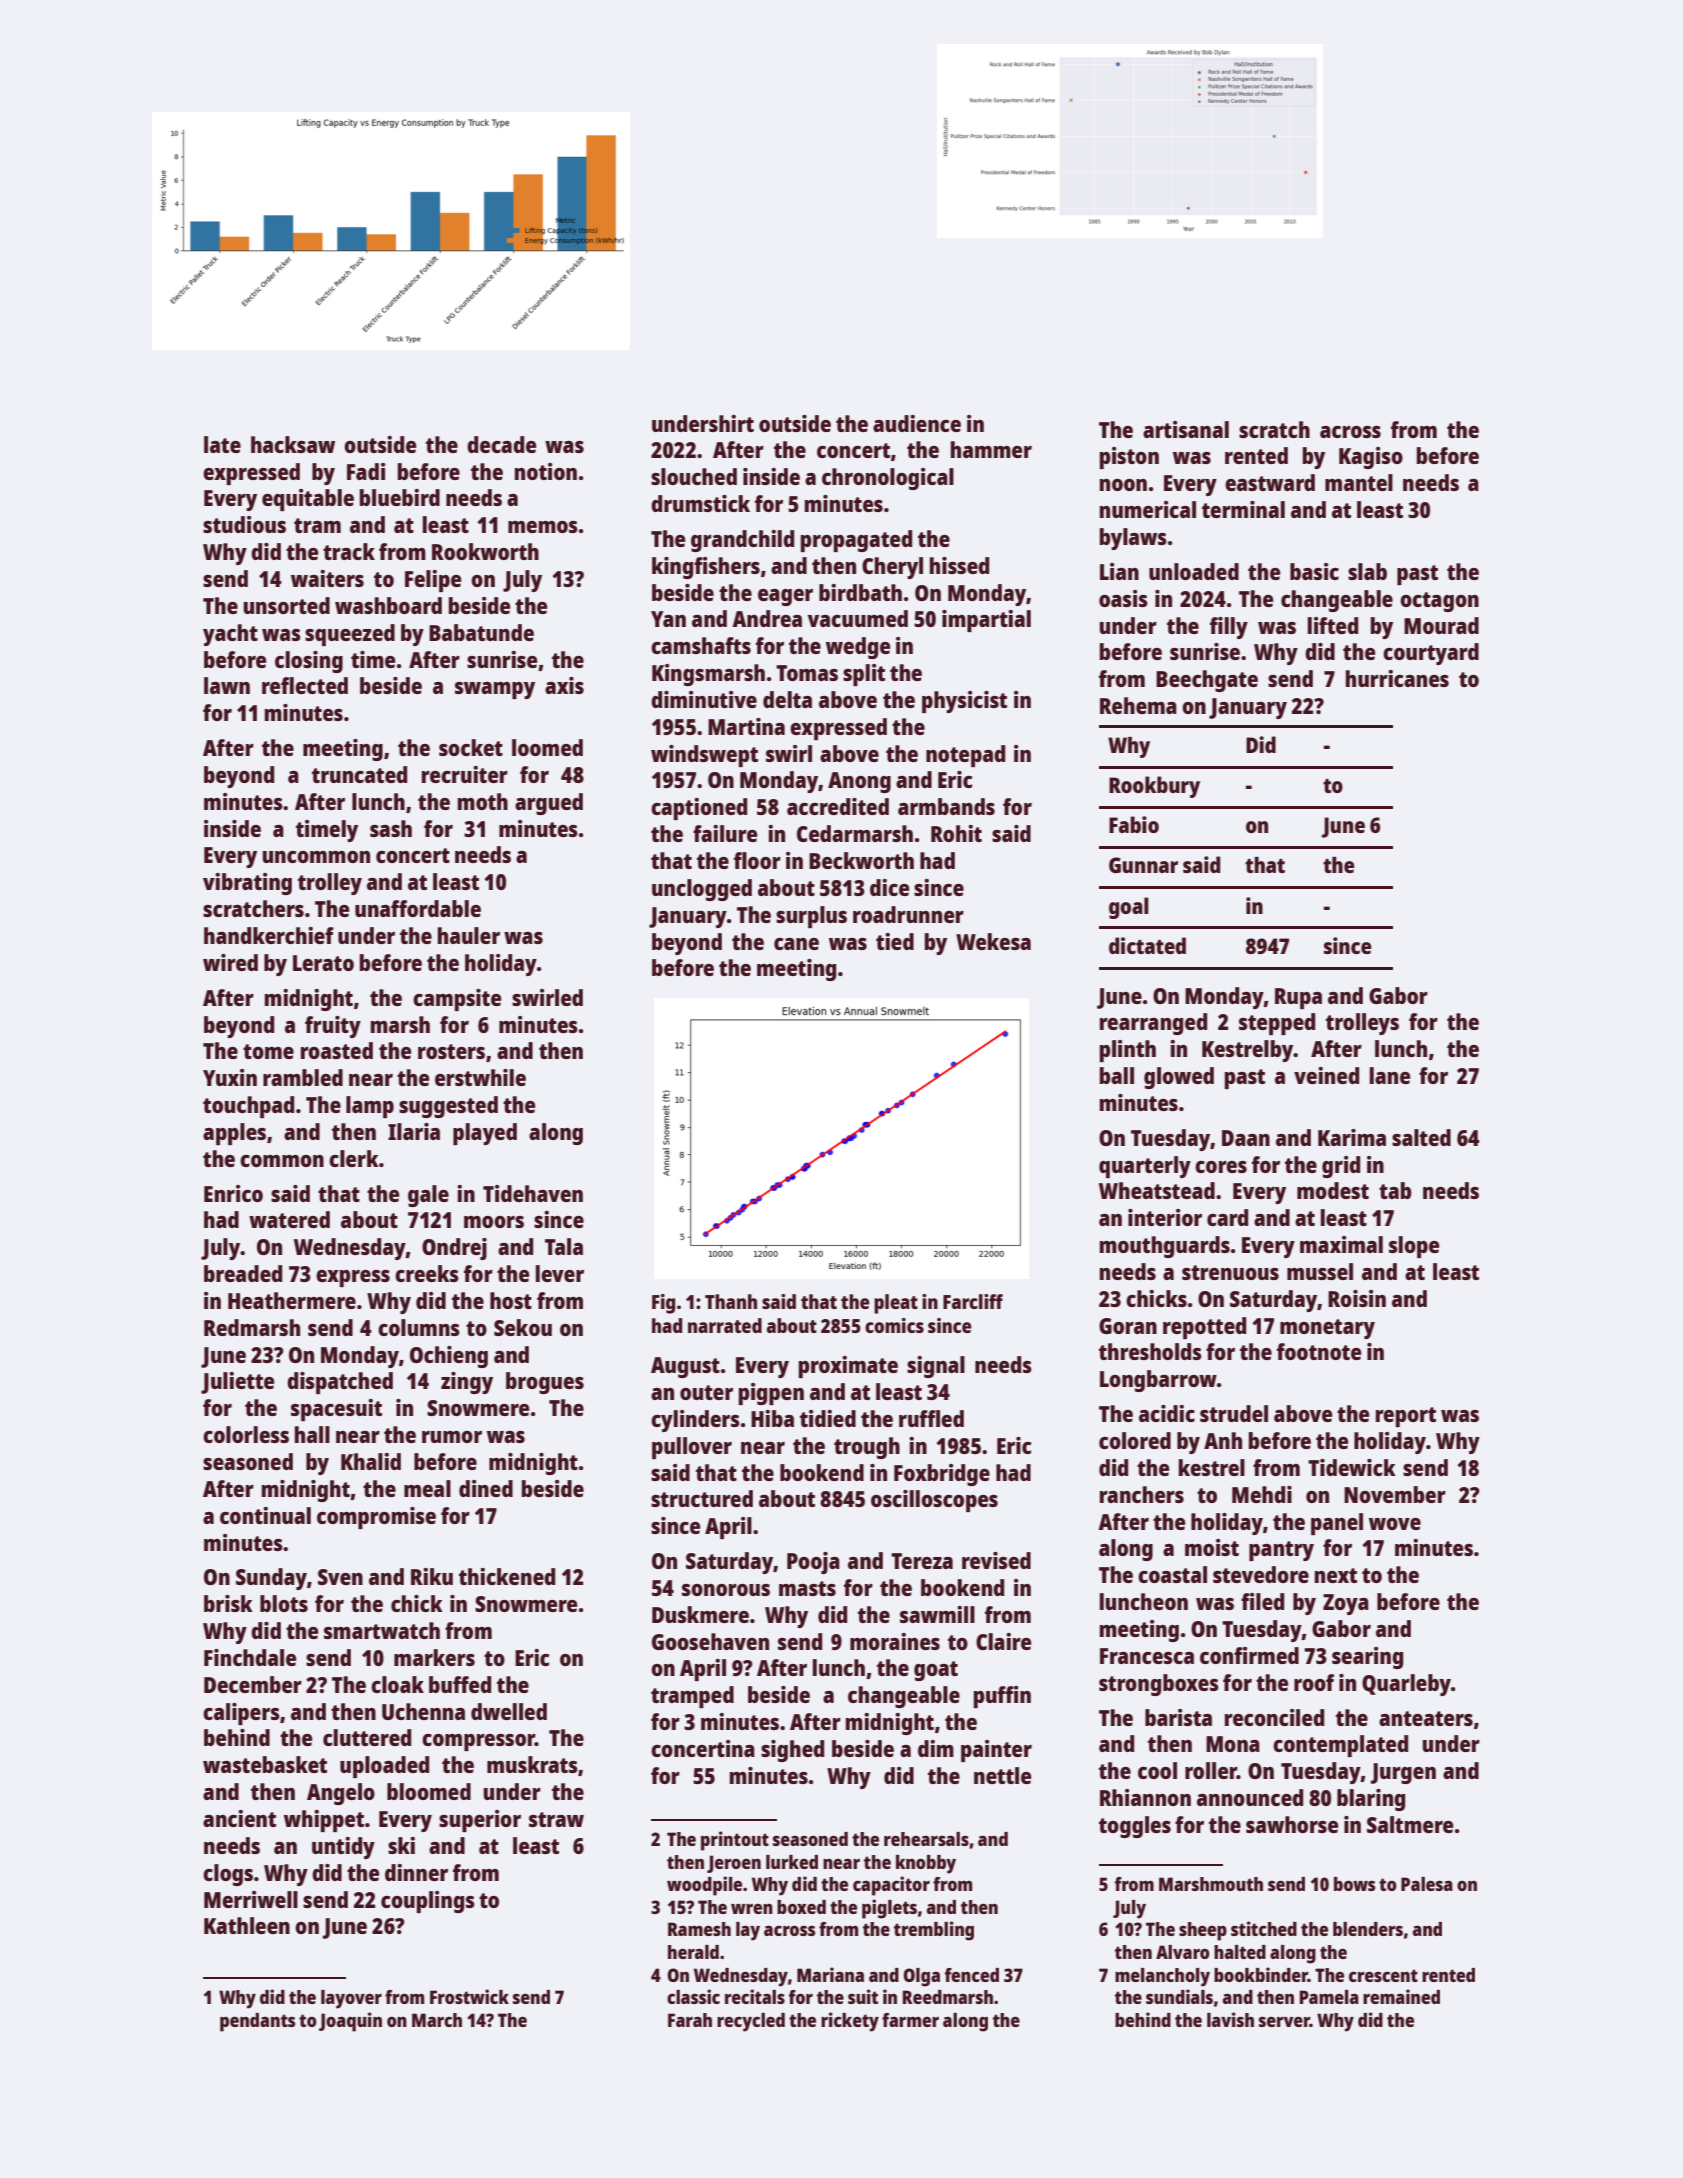  Describe the element at coordinates (751, 2022) in the page. I see `recycled` at that location.
